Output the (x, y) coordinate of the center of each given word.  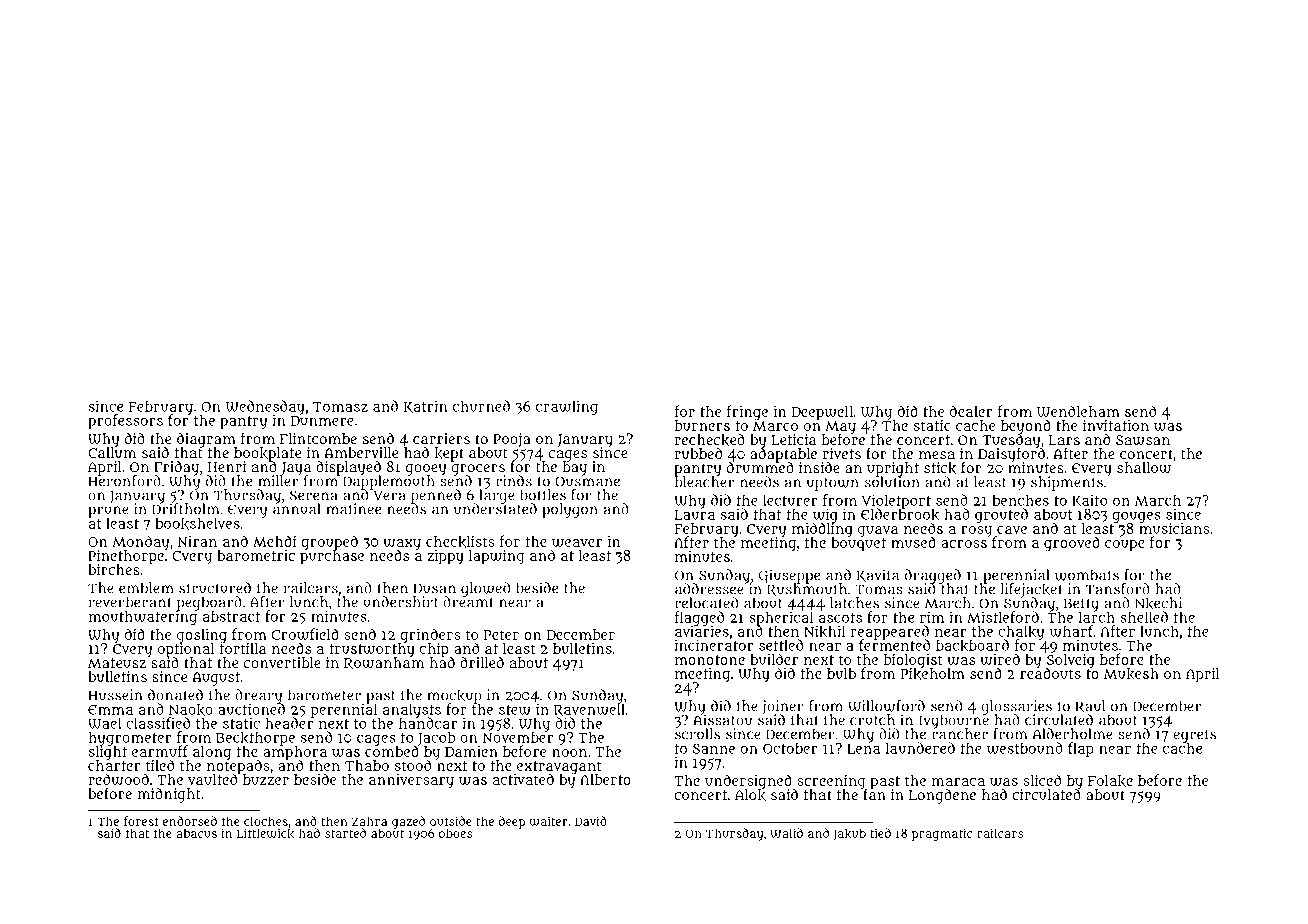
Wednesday (265, 407)
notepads (238, 767)
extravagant (559, 767)
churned (481, 406)
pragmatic (942, 834)
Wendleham (1078, 411)
